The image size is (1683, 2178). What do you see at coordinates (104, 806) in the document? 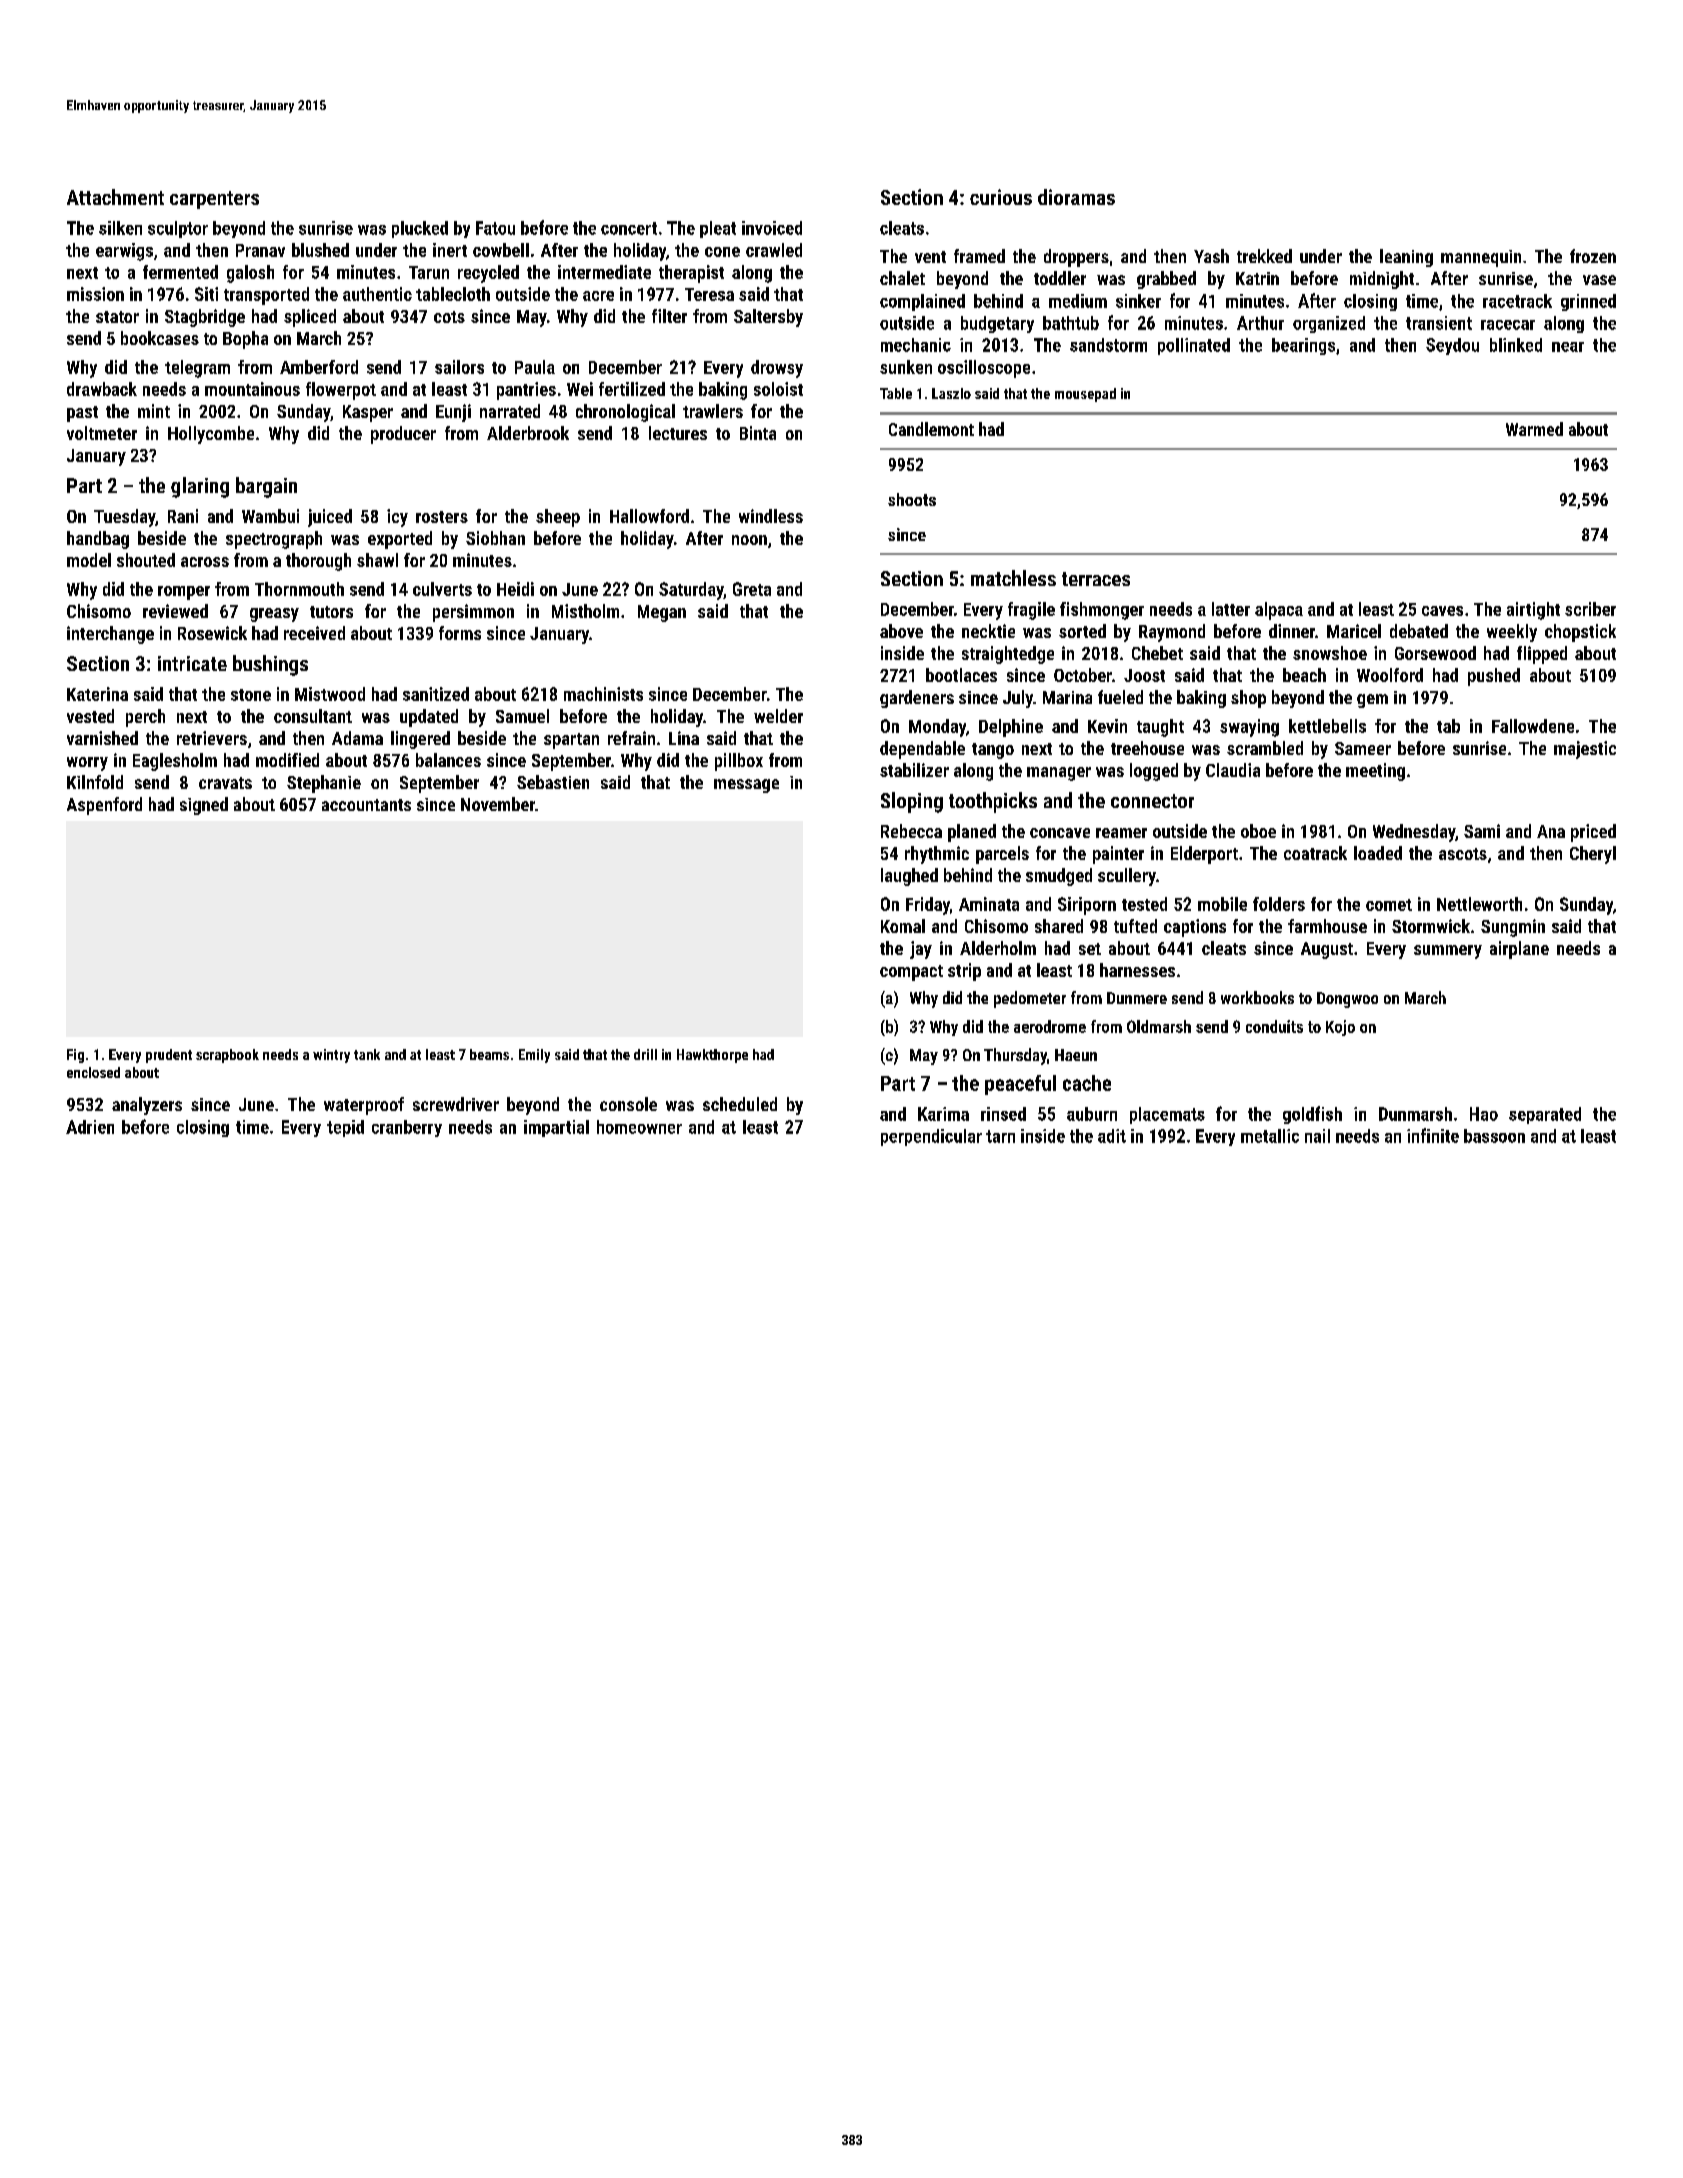
I see `Aspenford` at bounding box center [104, 806].
